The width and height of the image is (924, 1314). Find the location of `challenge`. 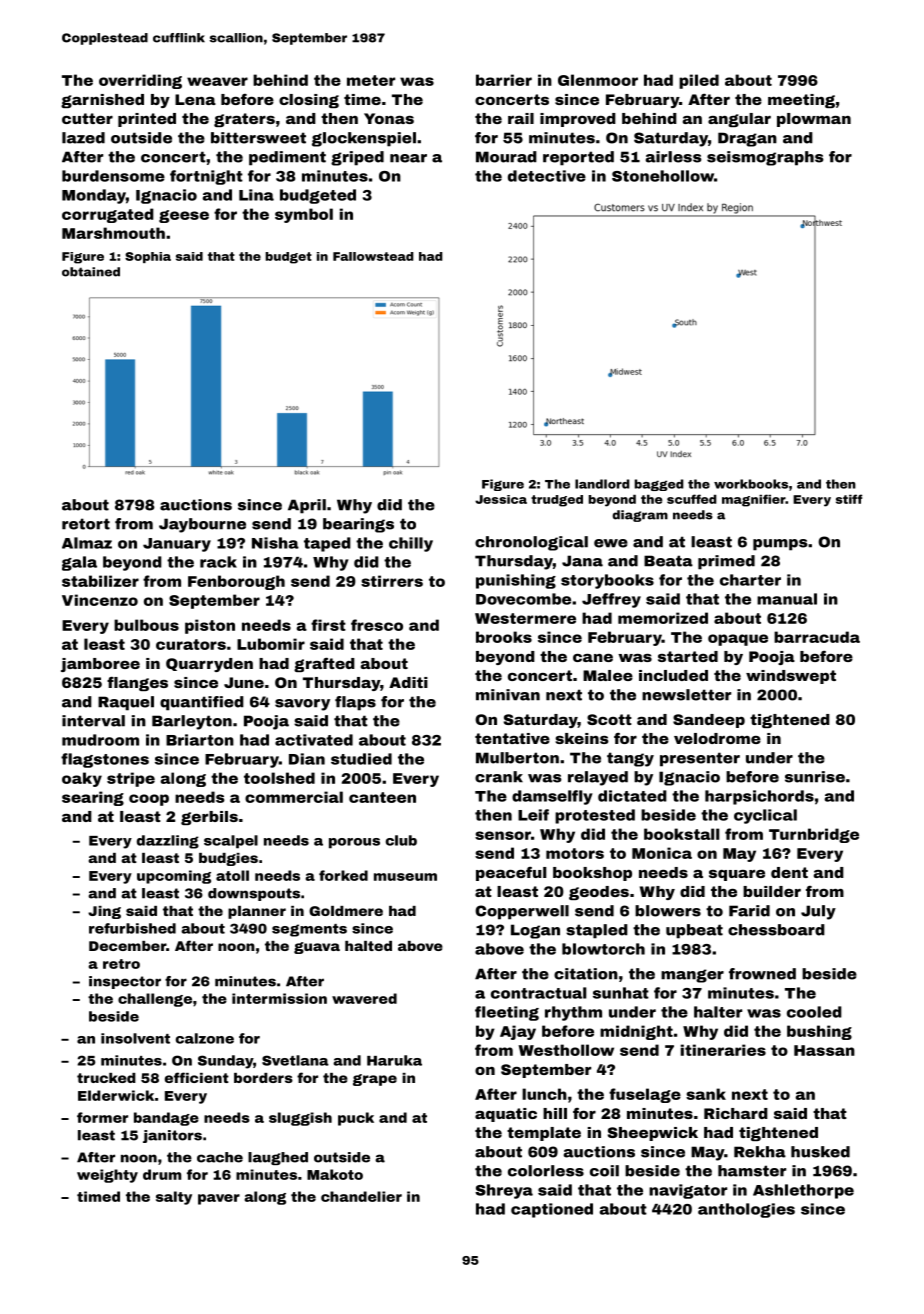

challenge is located at coordinates (155, 1000).
